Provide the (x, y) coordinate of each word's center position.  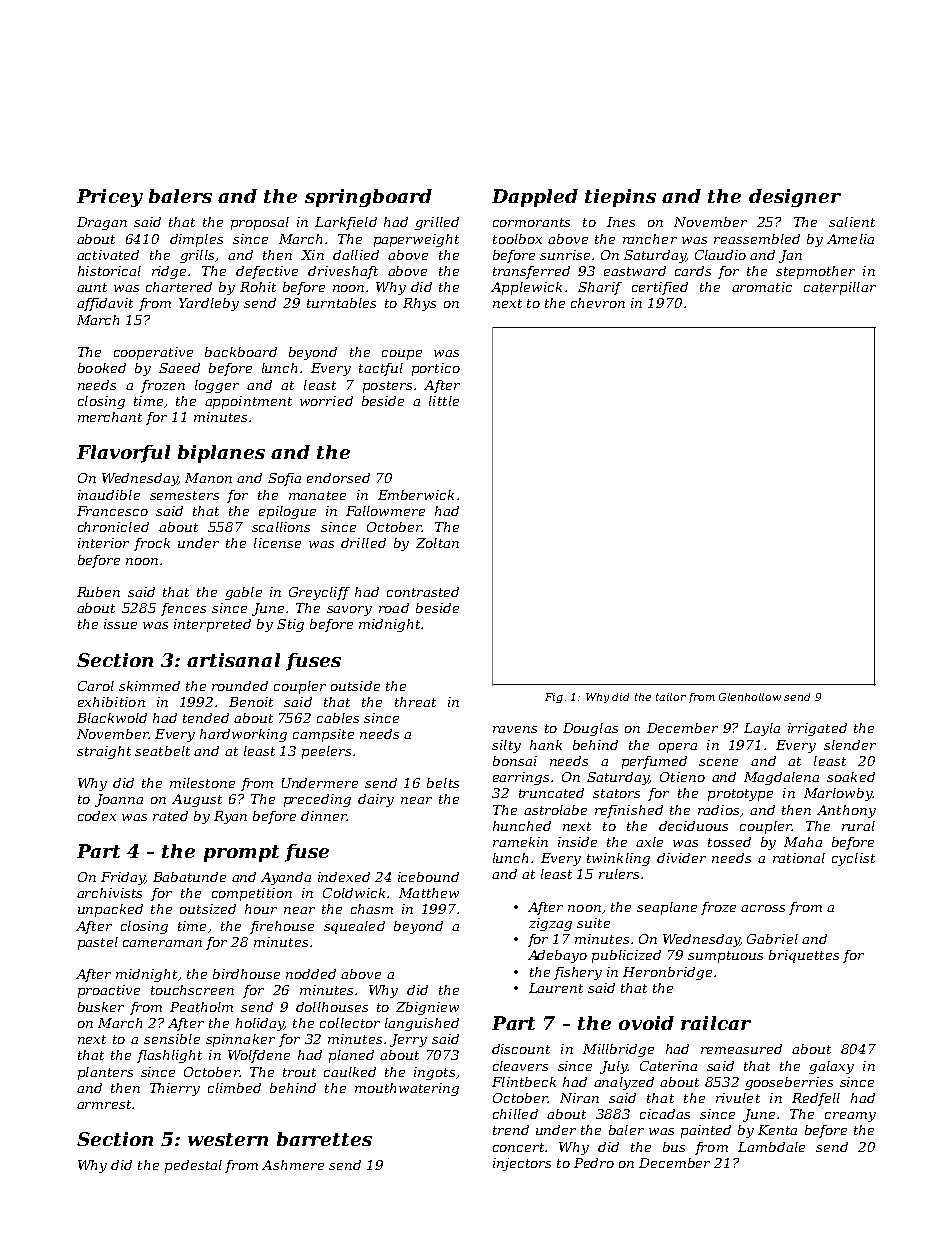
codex (97, 816)
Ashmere (293, 1165)
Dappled (535, 198)
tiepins (620, 198)
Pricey (110, 198)
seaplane (667, 908)
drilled (363, 543)
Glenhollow (750, 697)
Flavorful (123, 454)
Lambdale (771, 1147)
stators (616, 793)
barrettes (324, 1139)
